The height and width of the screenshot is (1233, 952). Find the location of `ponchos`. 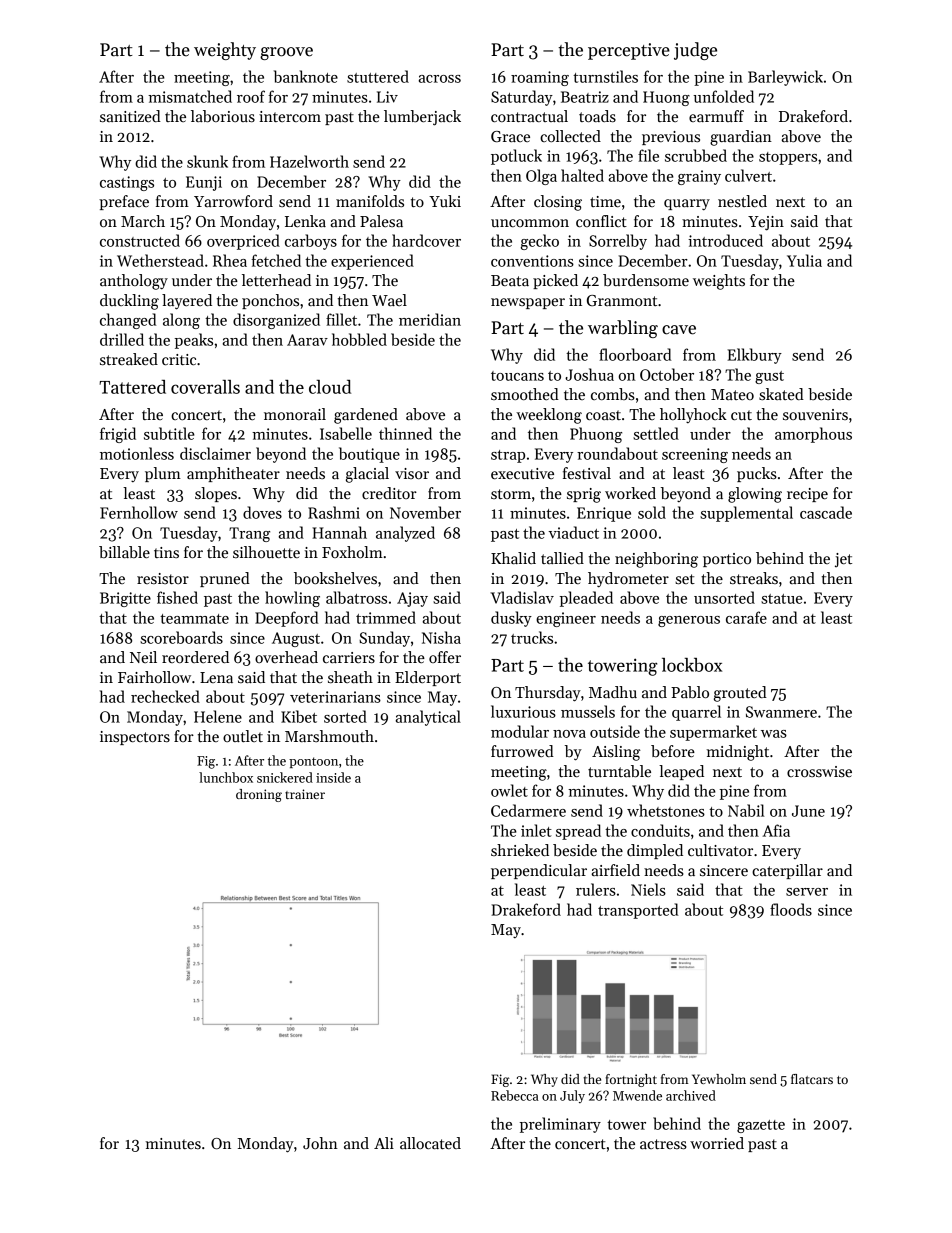

ponchos is located at coordinates (270, 301).
